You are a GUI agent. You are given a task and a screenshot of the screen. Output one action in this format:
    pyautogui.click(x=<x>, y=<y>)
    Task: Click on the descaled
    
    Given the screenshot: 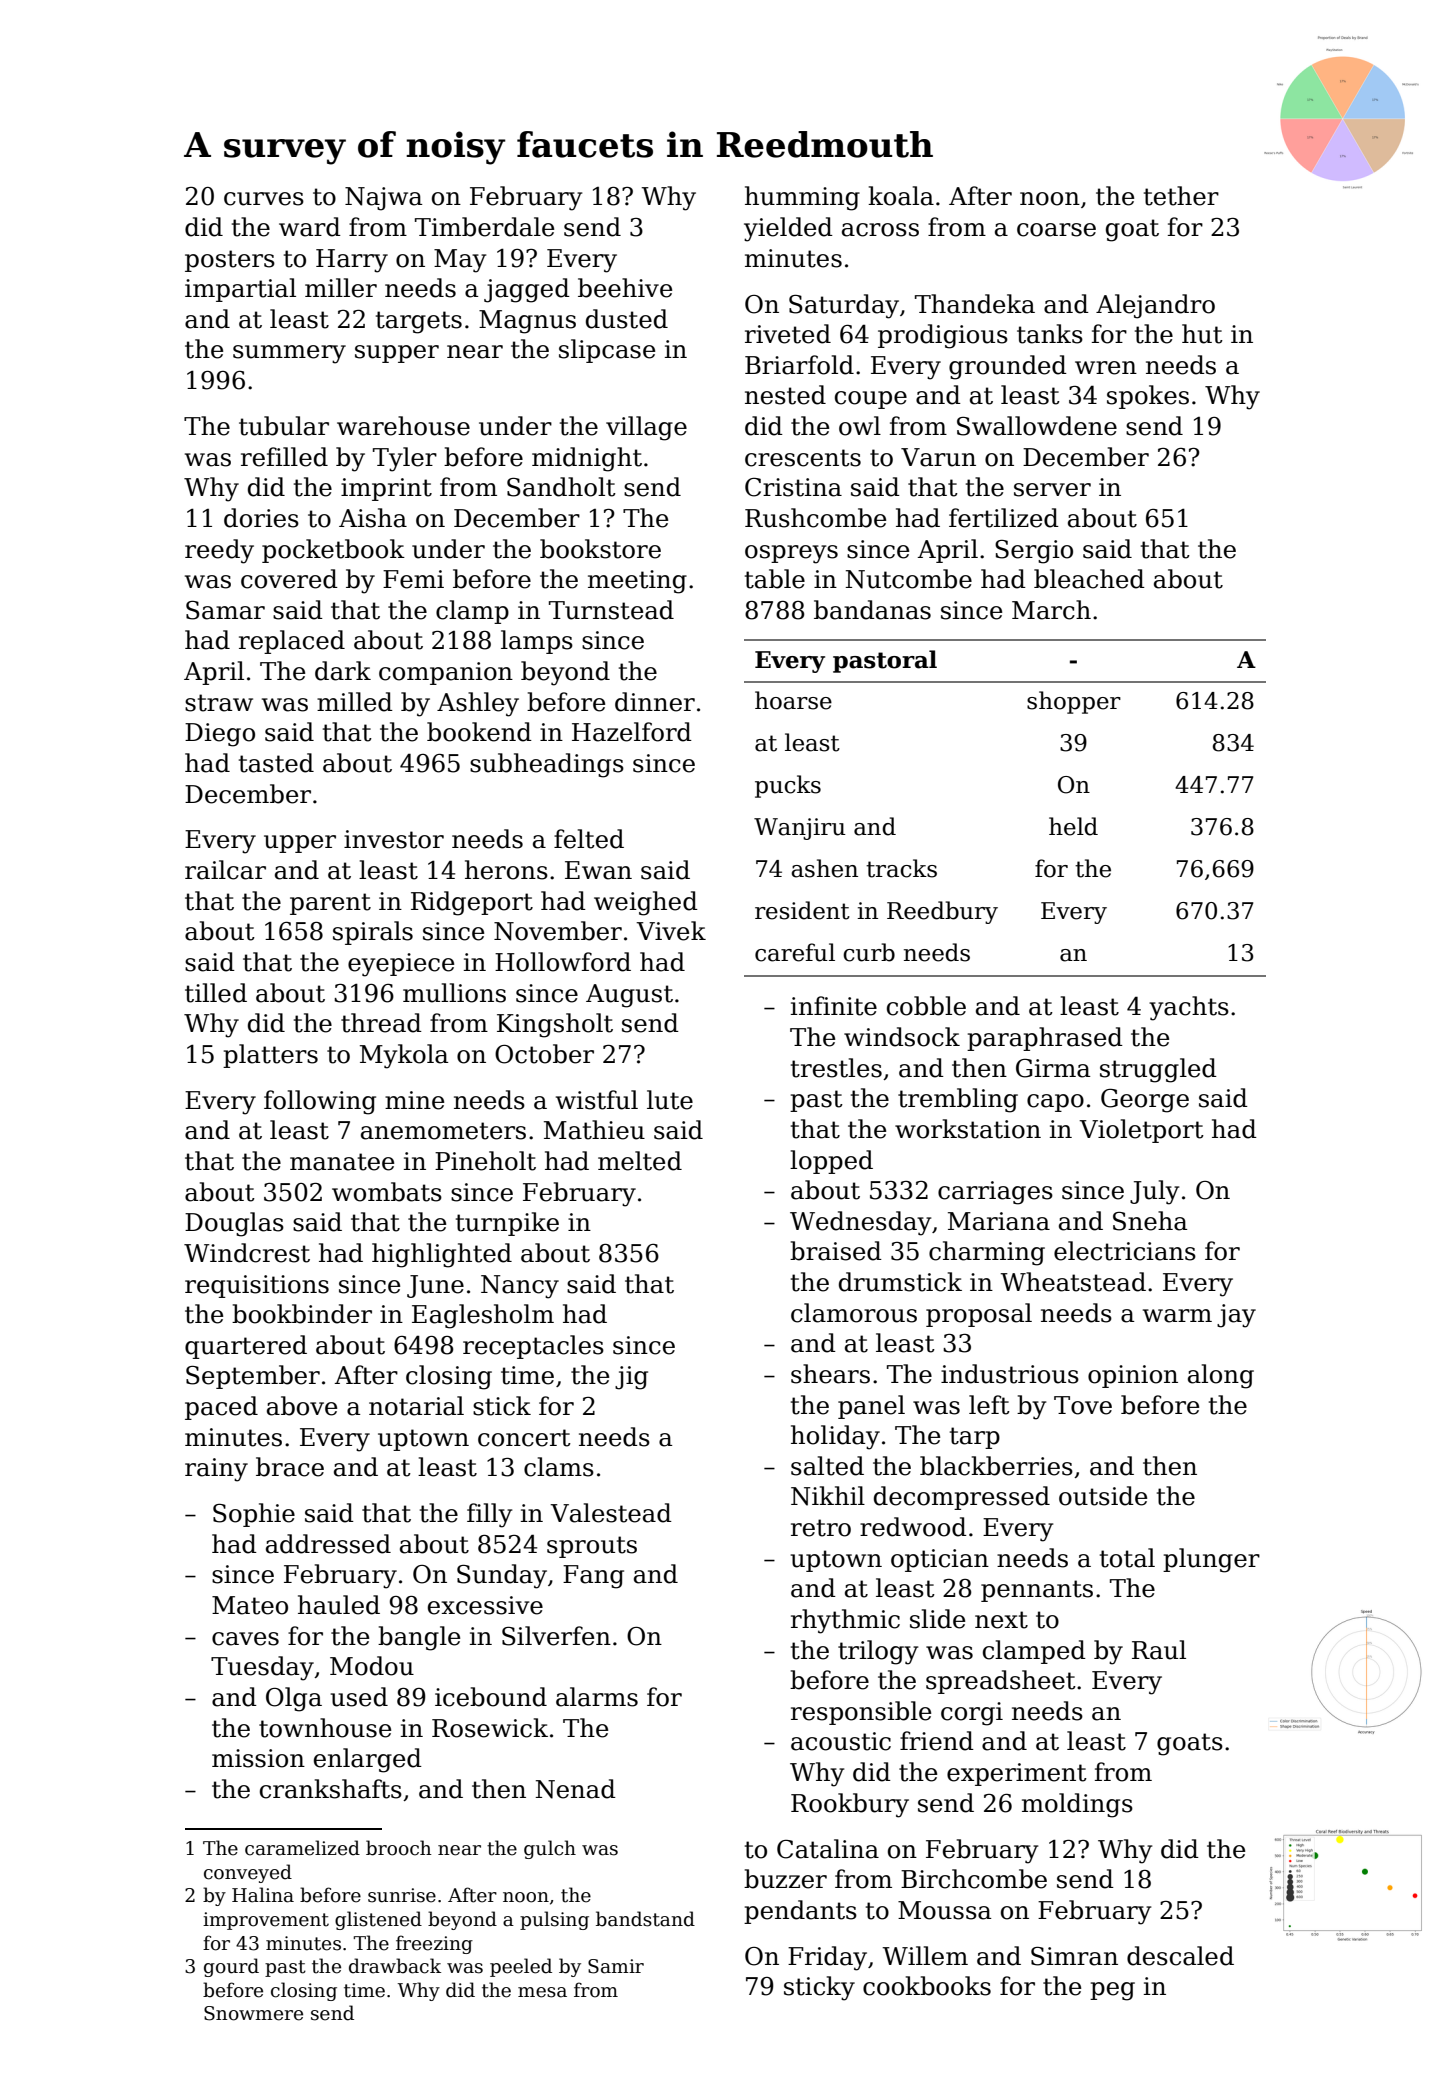 What is the action you would take?
    pyautogui.click(x=1180, y=1956)
